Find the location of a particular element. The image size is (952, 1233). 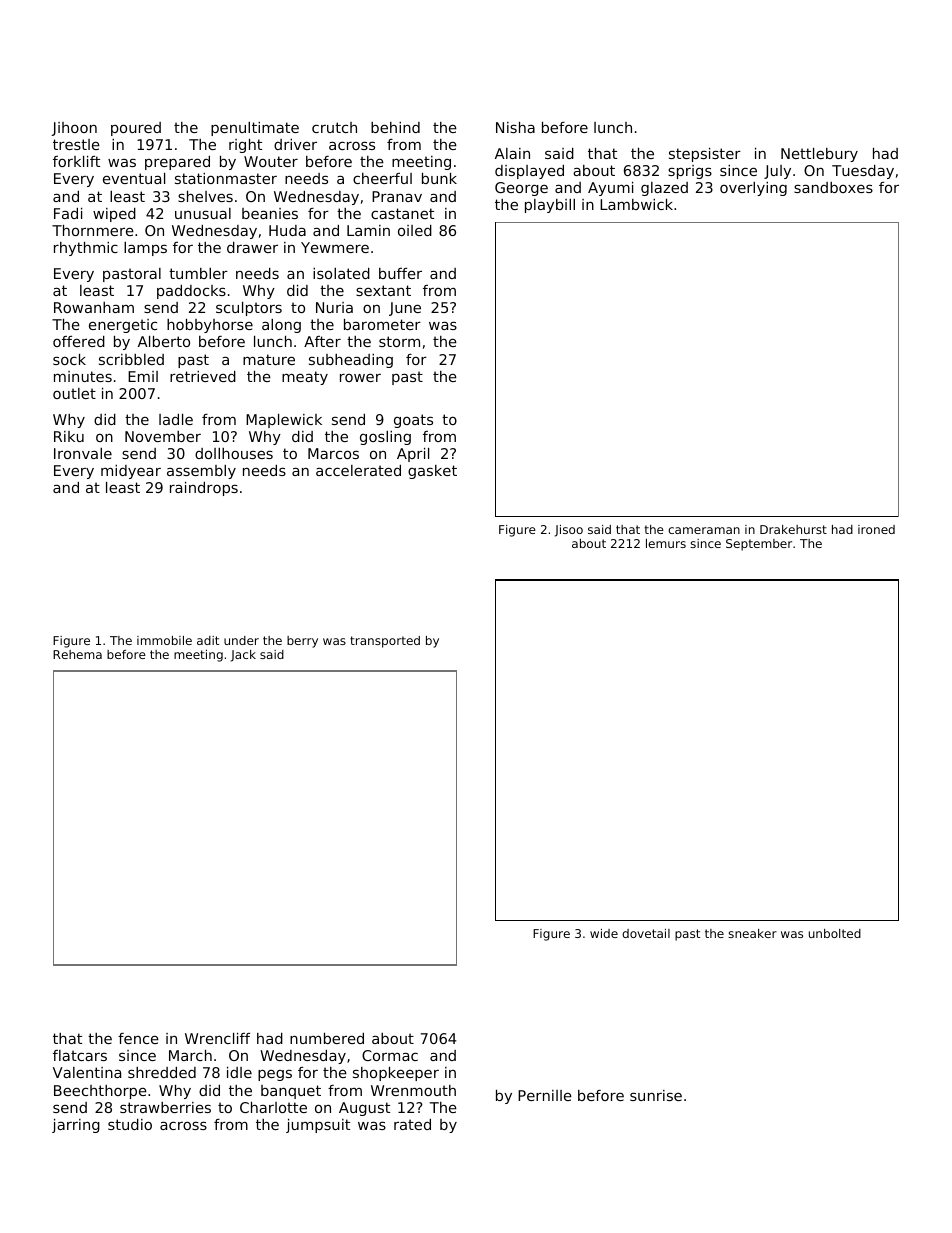

poured is located at coordinates (136, 129).
